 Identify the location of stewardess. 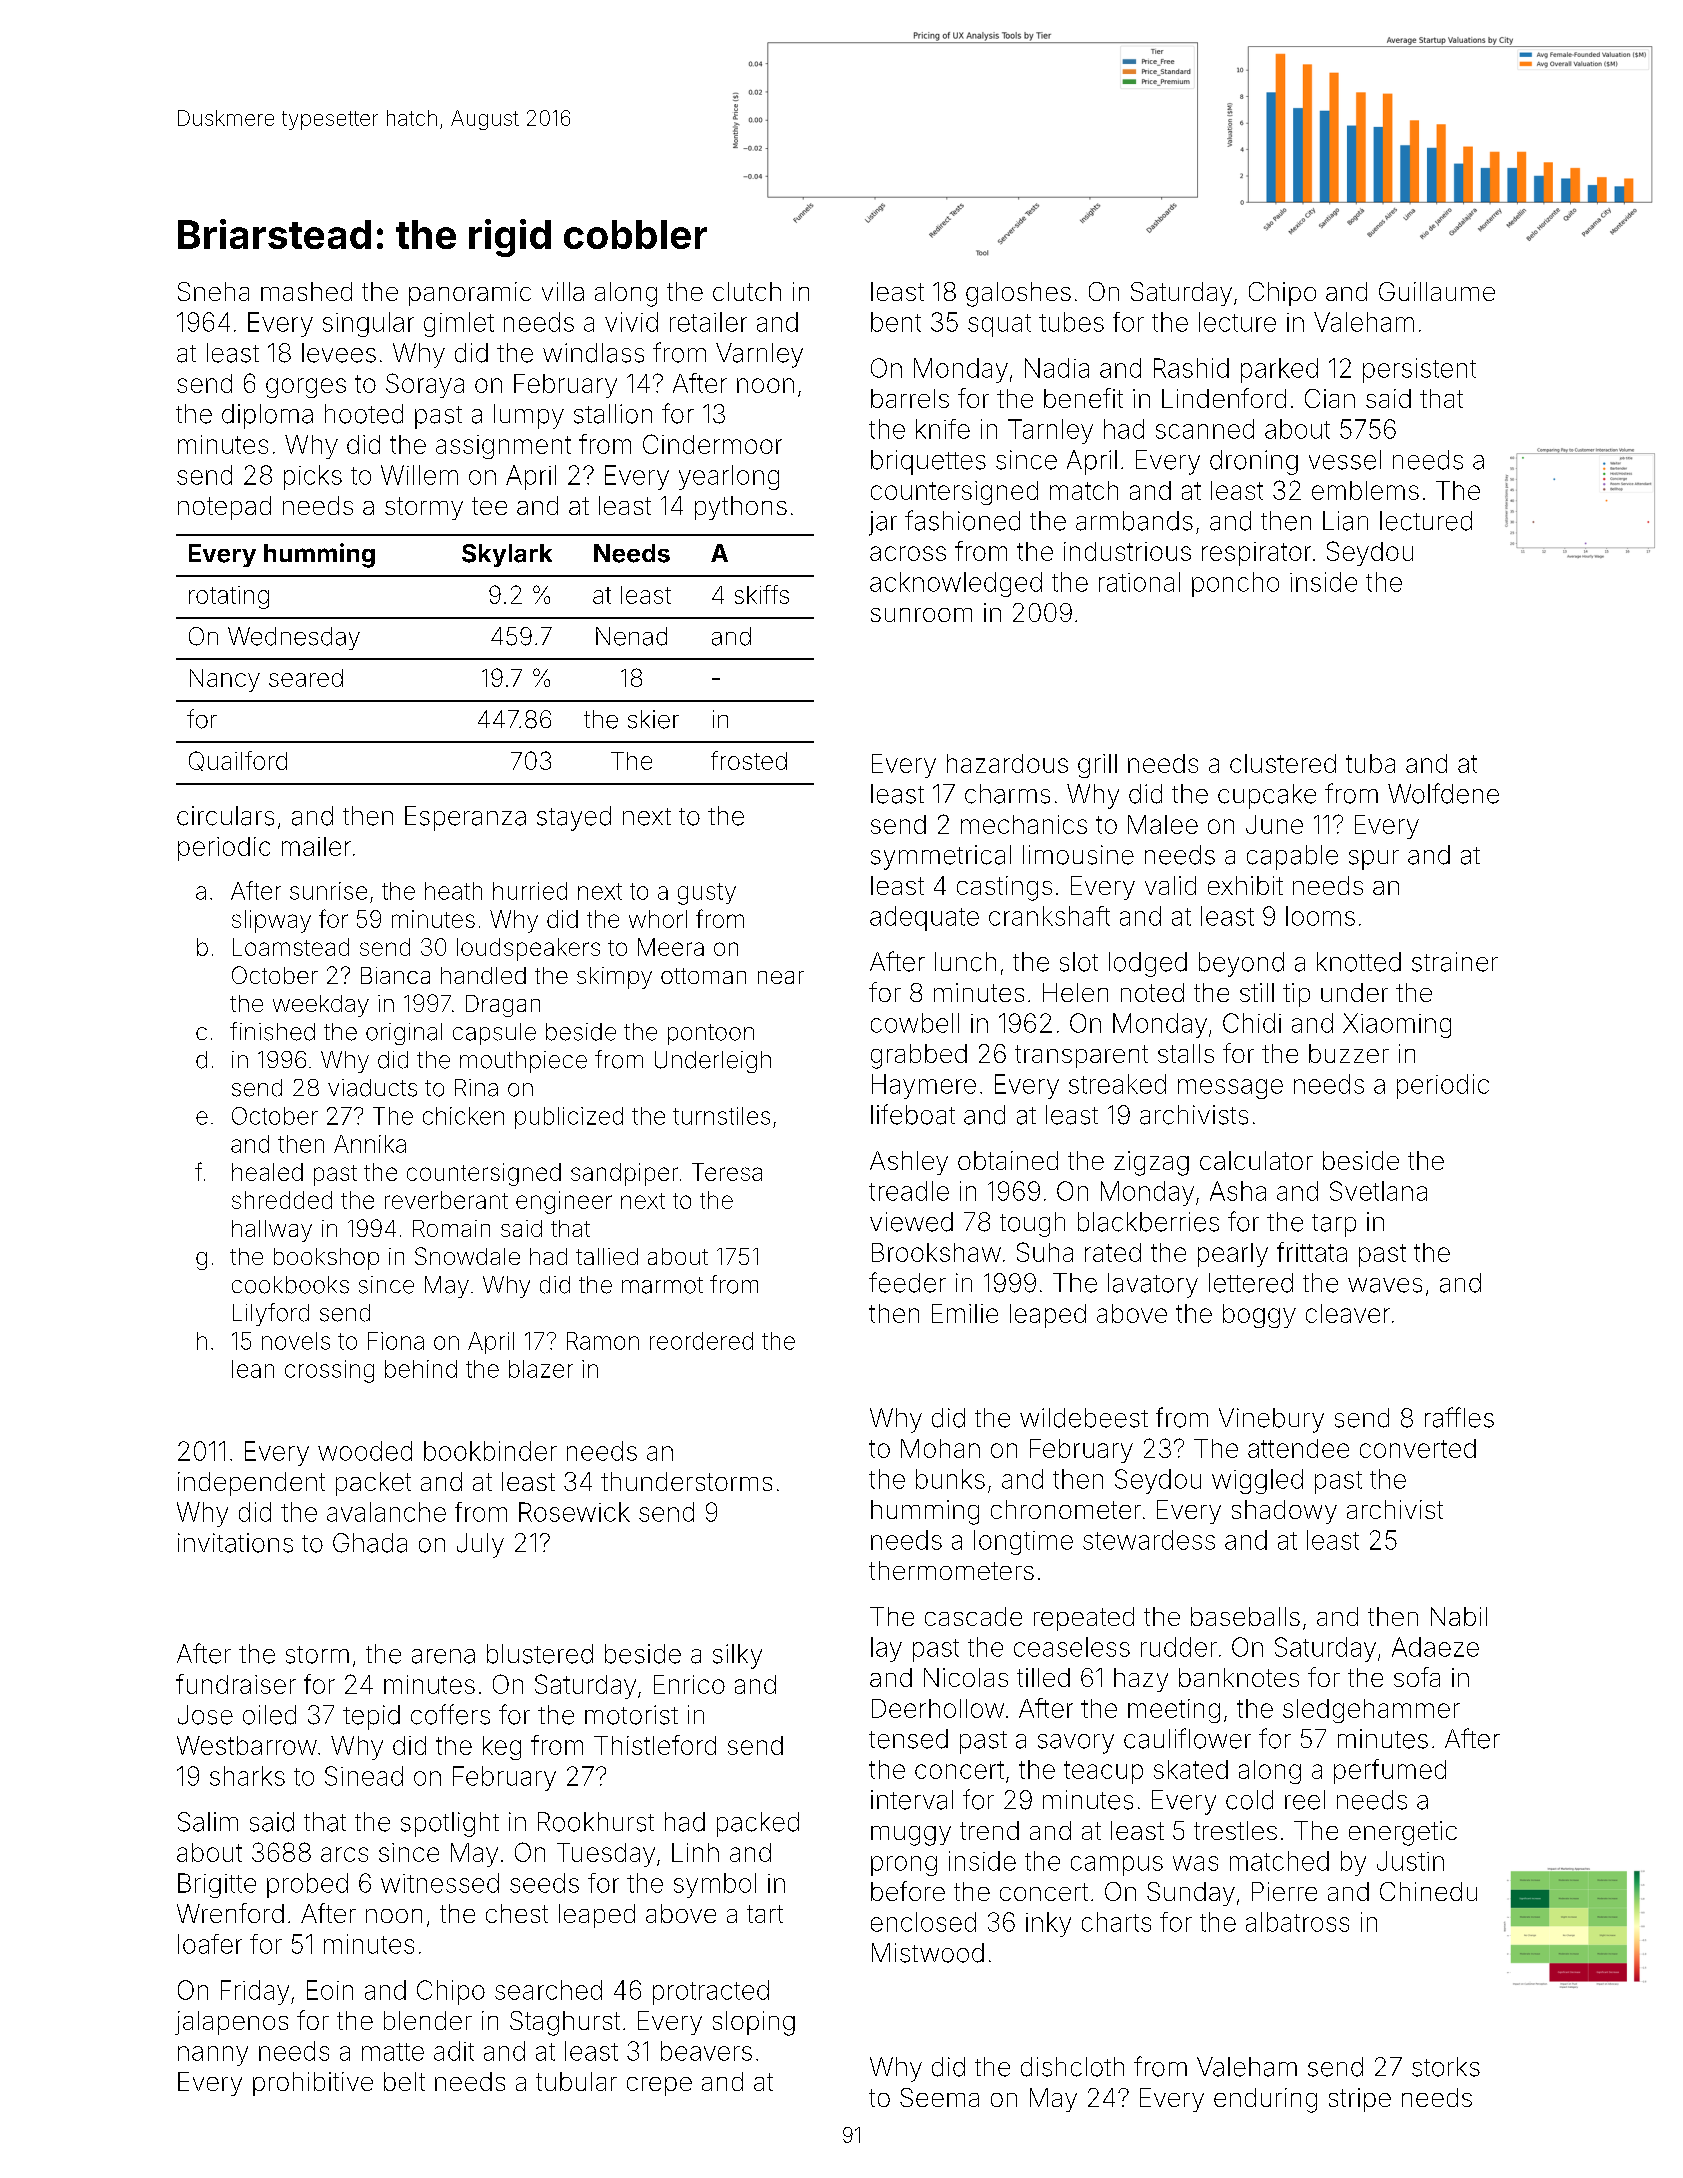
(1149, 1540).
